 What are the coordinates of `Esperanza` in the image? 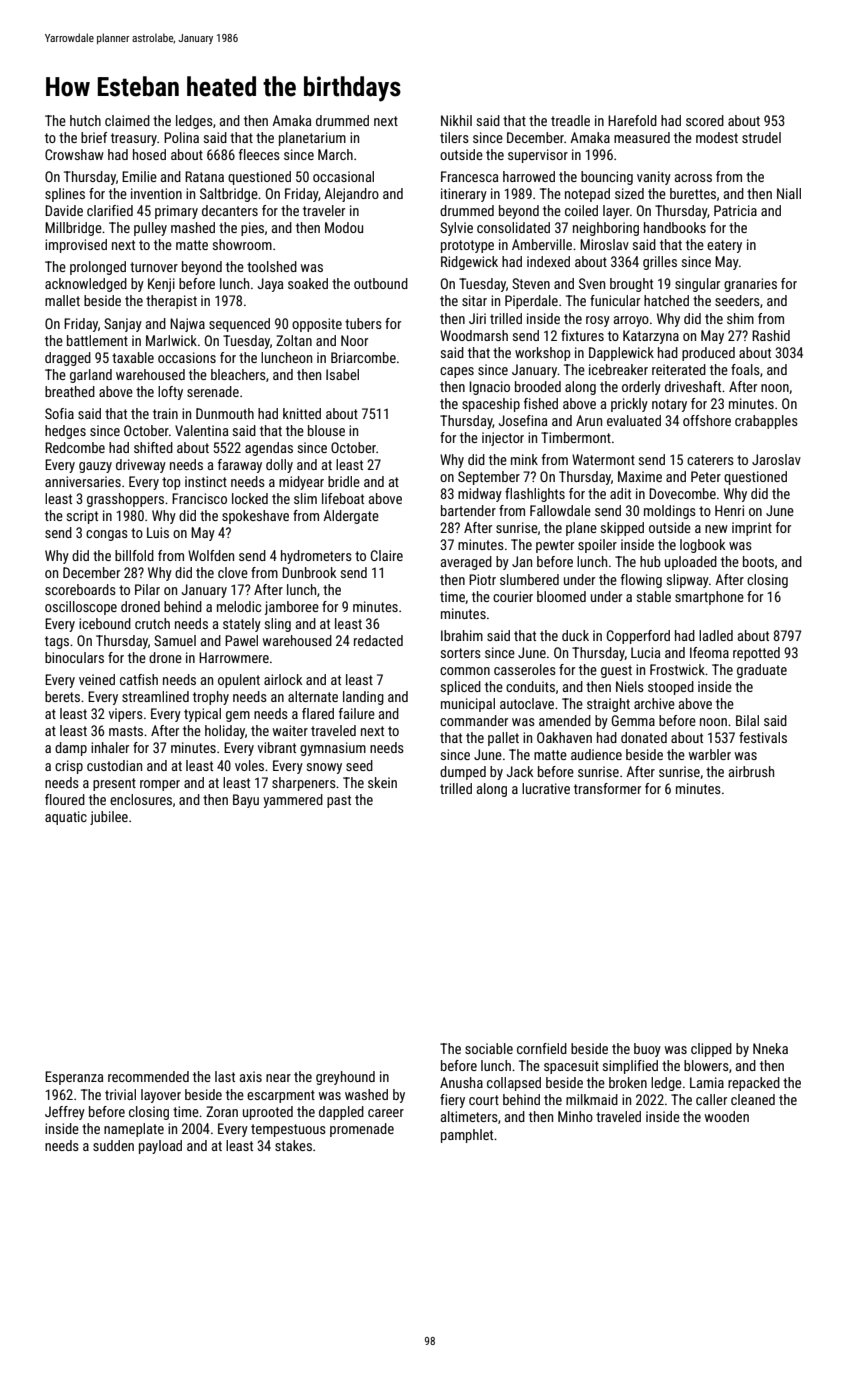 It's located at (74, 1078).
